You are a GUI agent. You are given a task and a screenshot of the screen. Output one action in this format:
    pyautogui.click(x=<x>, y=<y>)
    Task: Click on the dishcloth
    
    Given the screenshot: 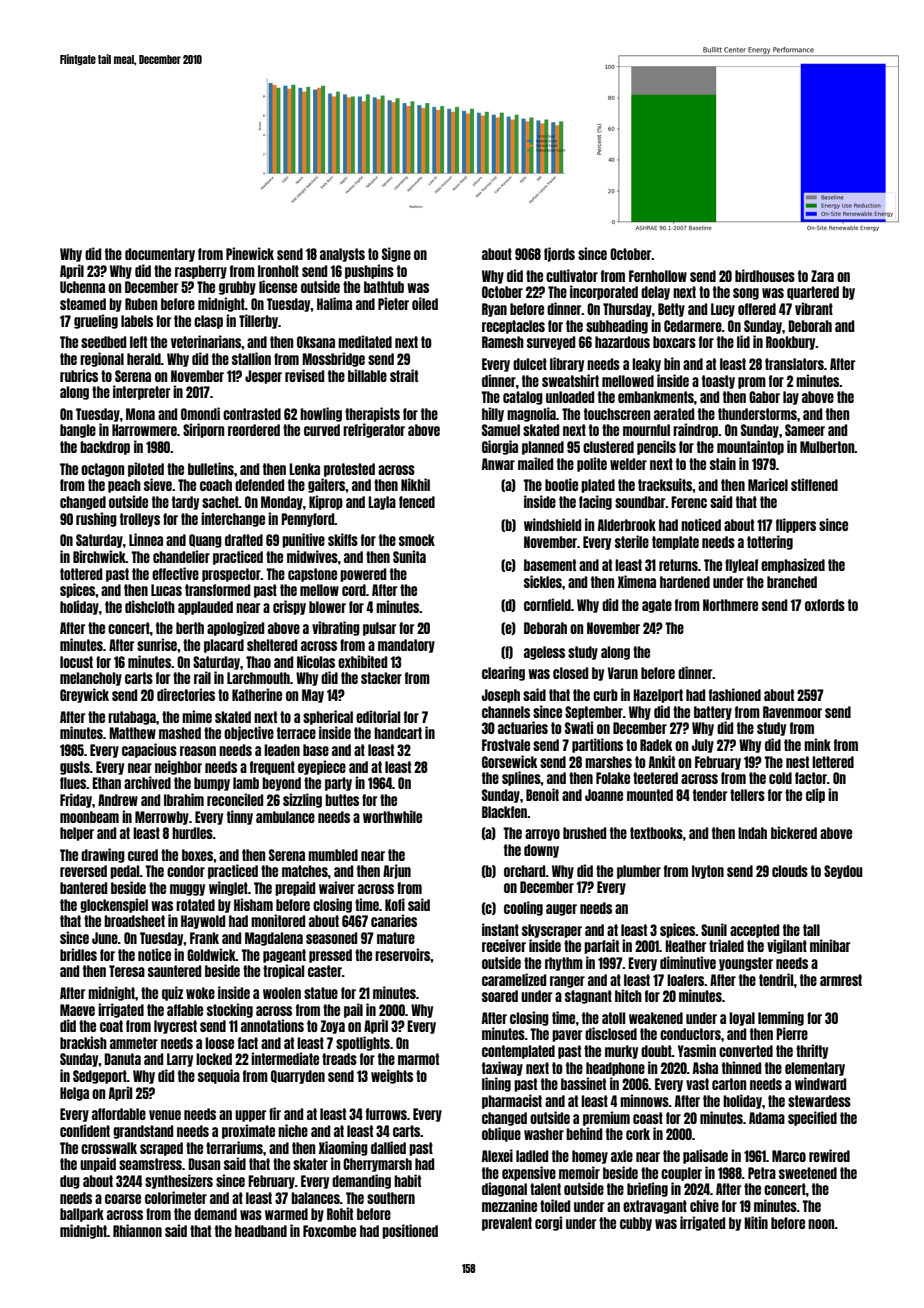 What is the action you would take?
    pyautogui.click(x=150, y=606)
